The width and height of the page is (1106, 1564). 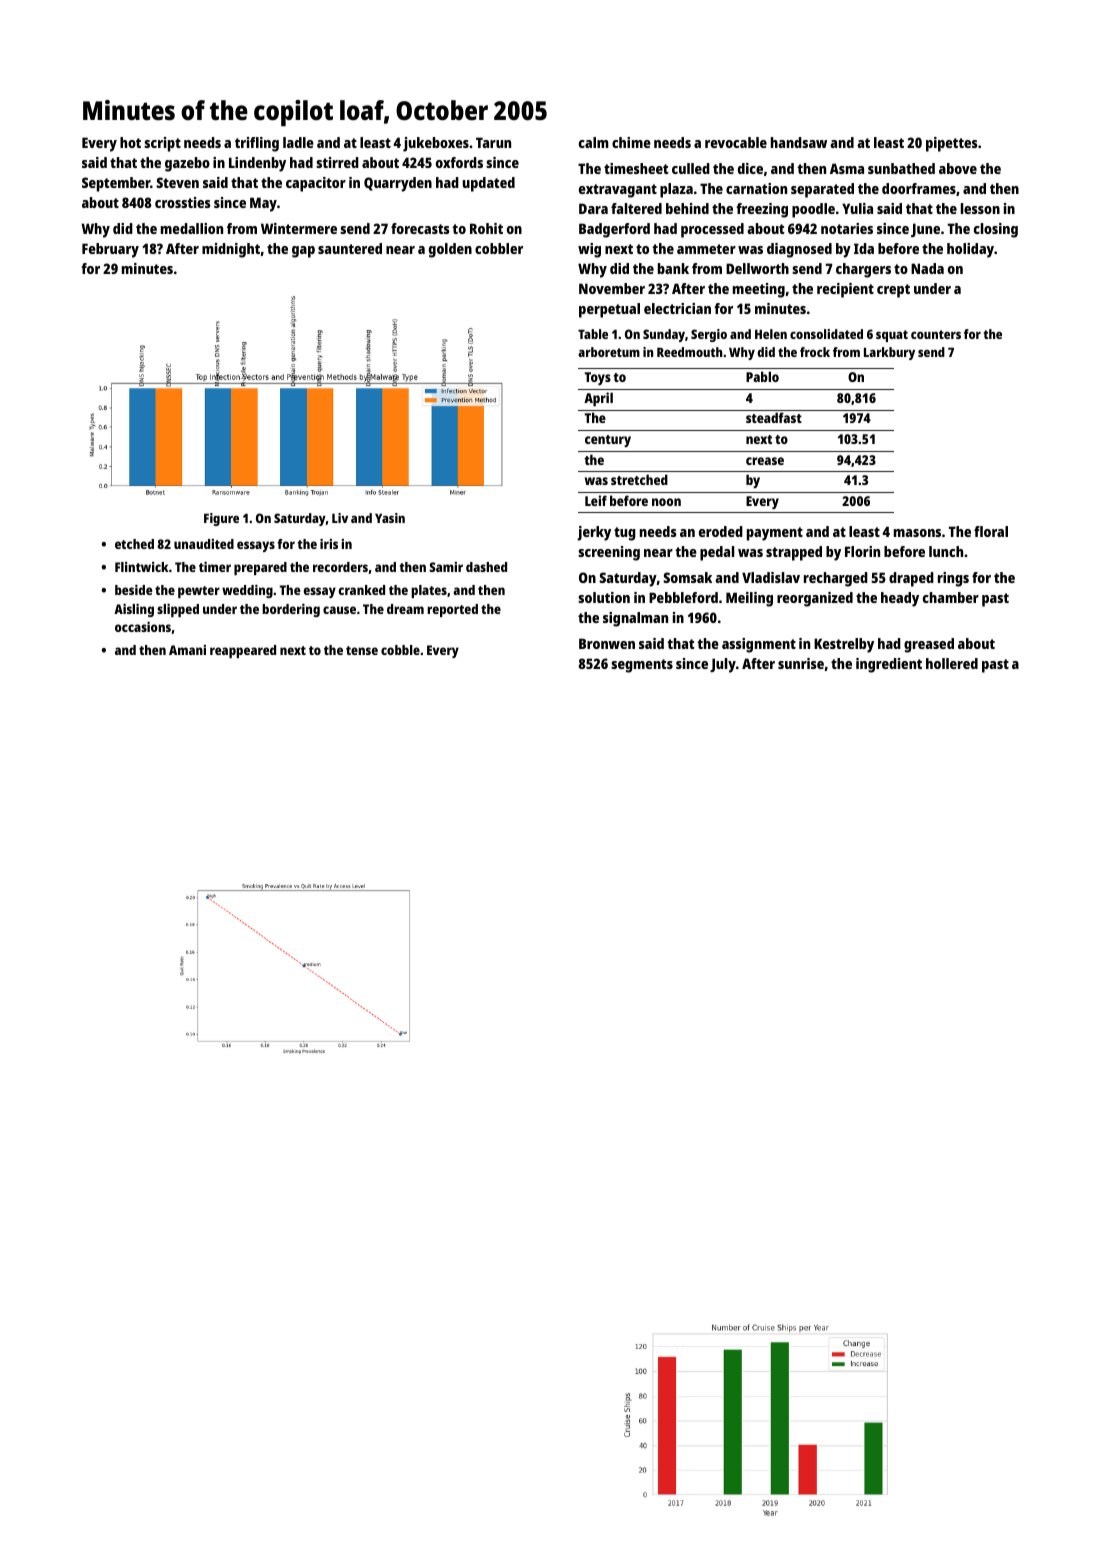 I want to click on notaries, so click(x=847, y=228).
